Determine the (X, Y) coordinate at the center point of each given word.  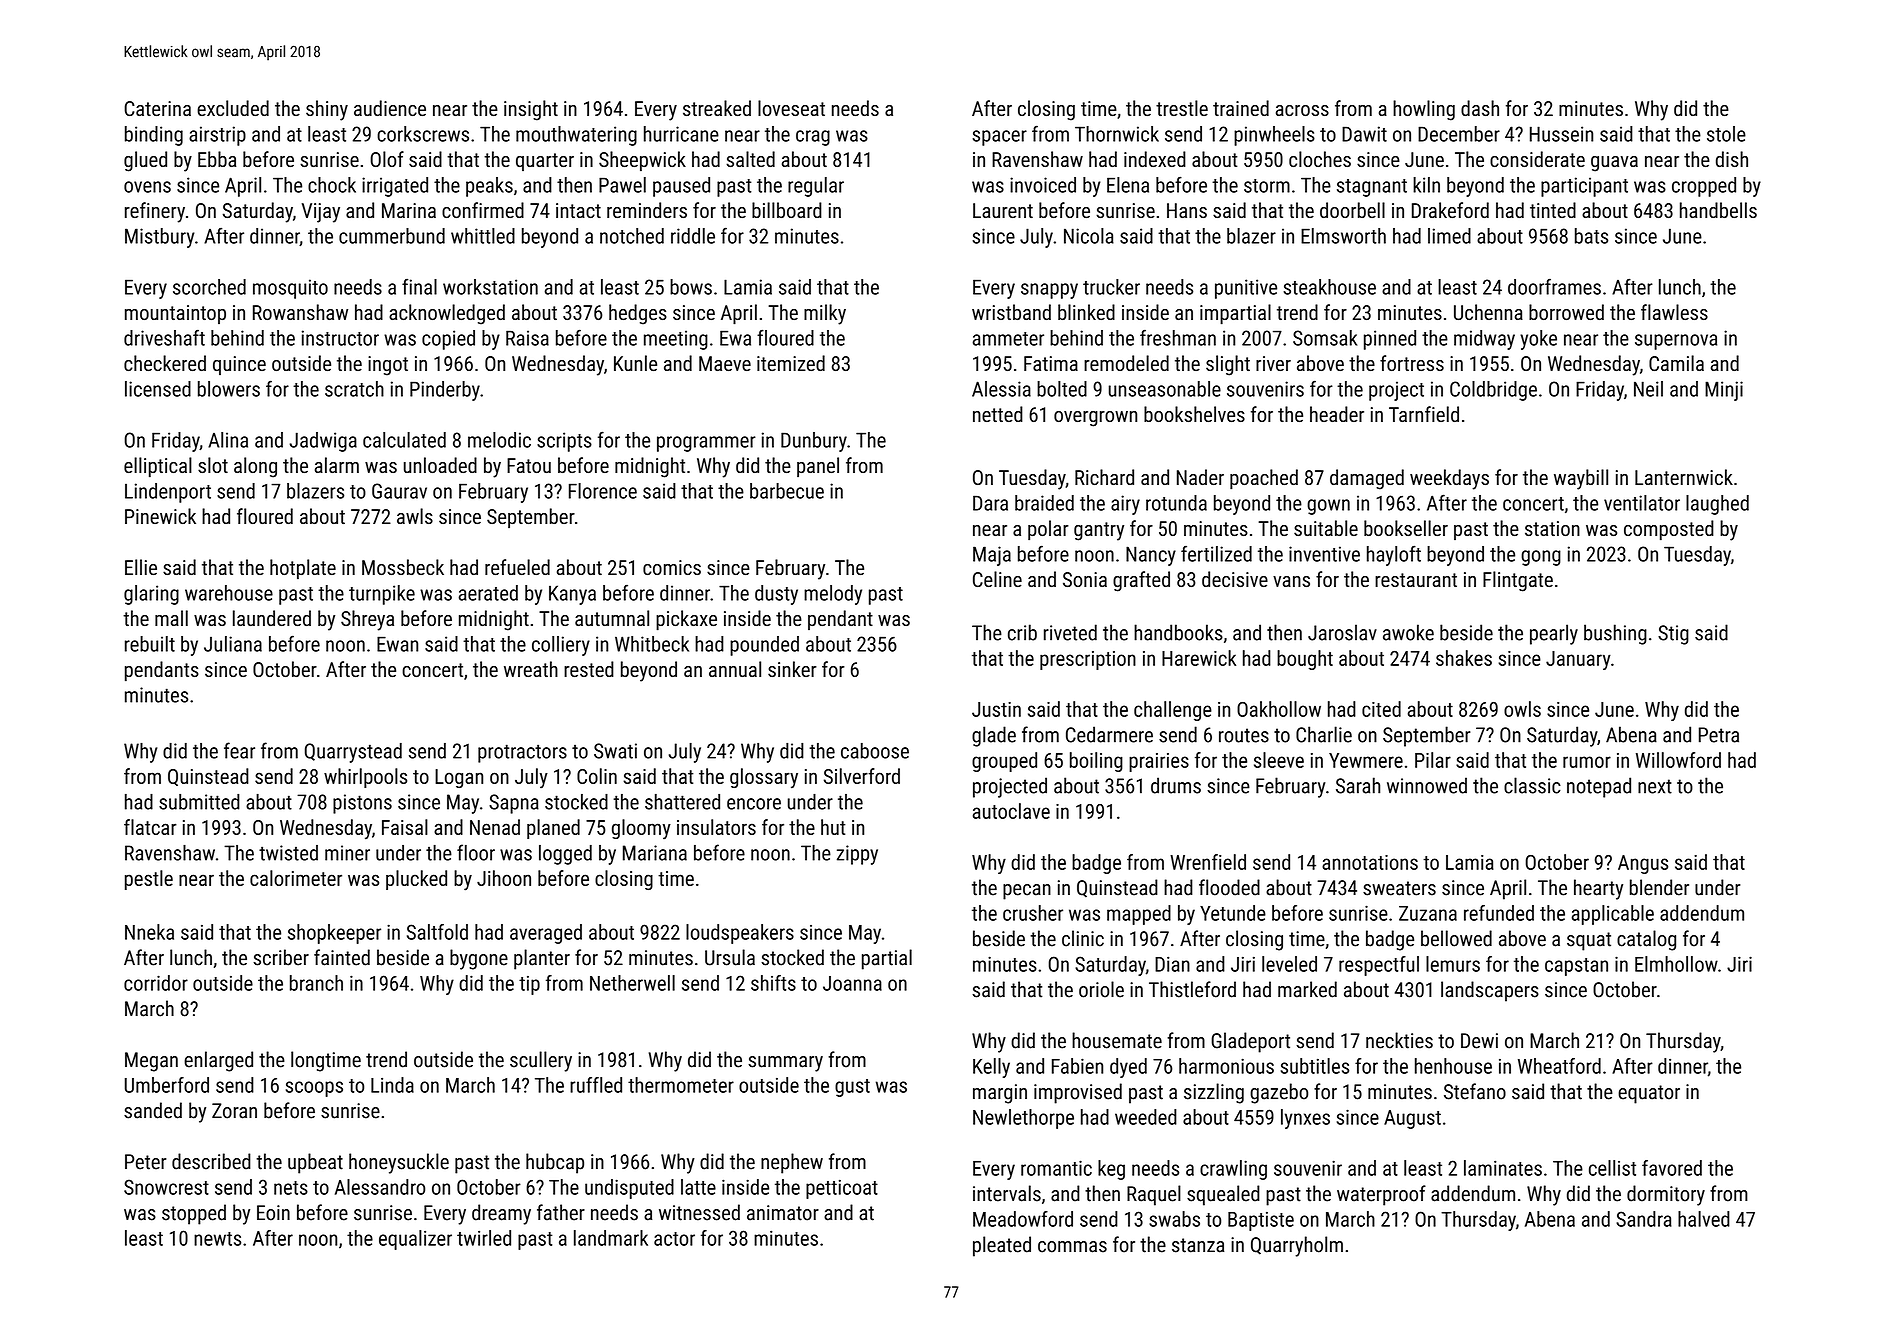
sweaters (1399, 888)
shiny (327, 110)
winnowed (1427, 785)
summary (785, 1064)
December (1459, 134)
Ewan (397, 644)
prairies (1159, 762)
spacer (999, 138)
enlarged (218, 1061)
